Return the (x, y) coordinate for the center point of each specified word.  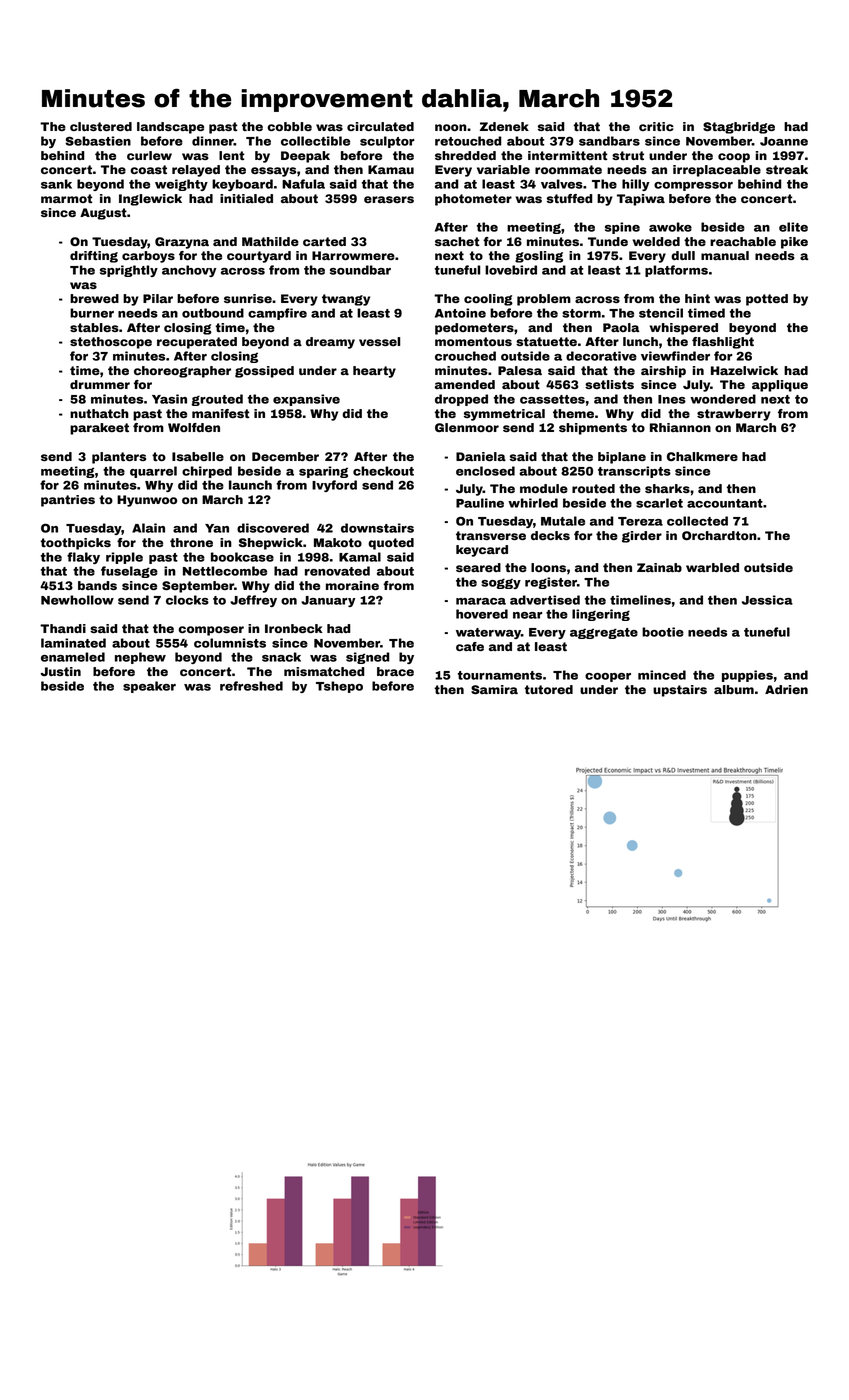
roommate (568, 169)
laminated (73, 643)
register (551, 583)
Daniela (481, 456)
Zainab (659, 567)
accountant (725, 503)
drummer (100, 384)
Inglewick (150, 200)
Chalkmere (702, 456)
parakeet (99, 429)
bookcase (242, 557)
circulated (380, 126)
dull (683, 255)
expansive (306, 400)
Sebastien (98, 141)
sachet (457, 241)
